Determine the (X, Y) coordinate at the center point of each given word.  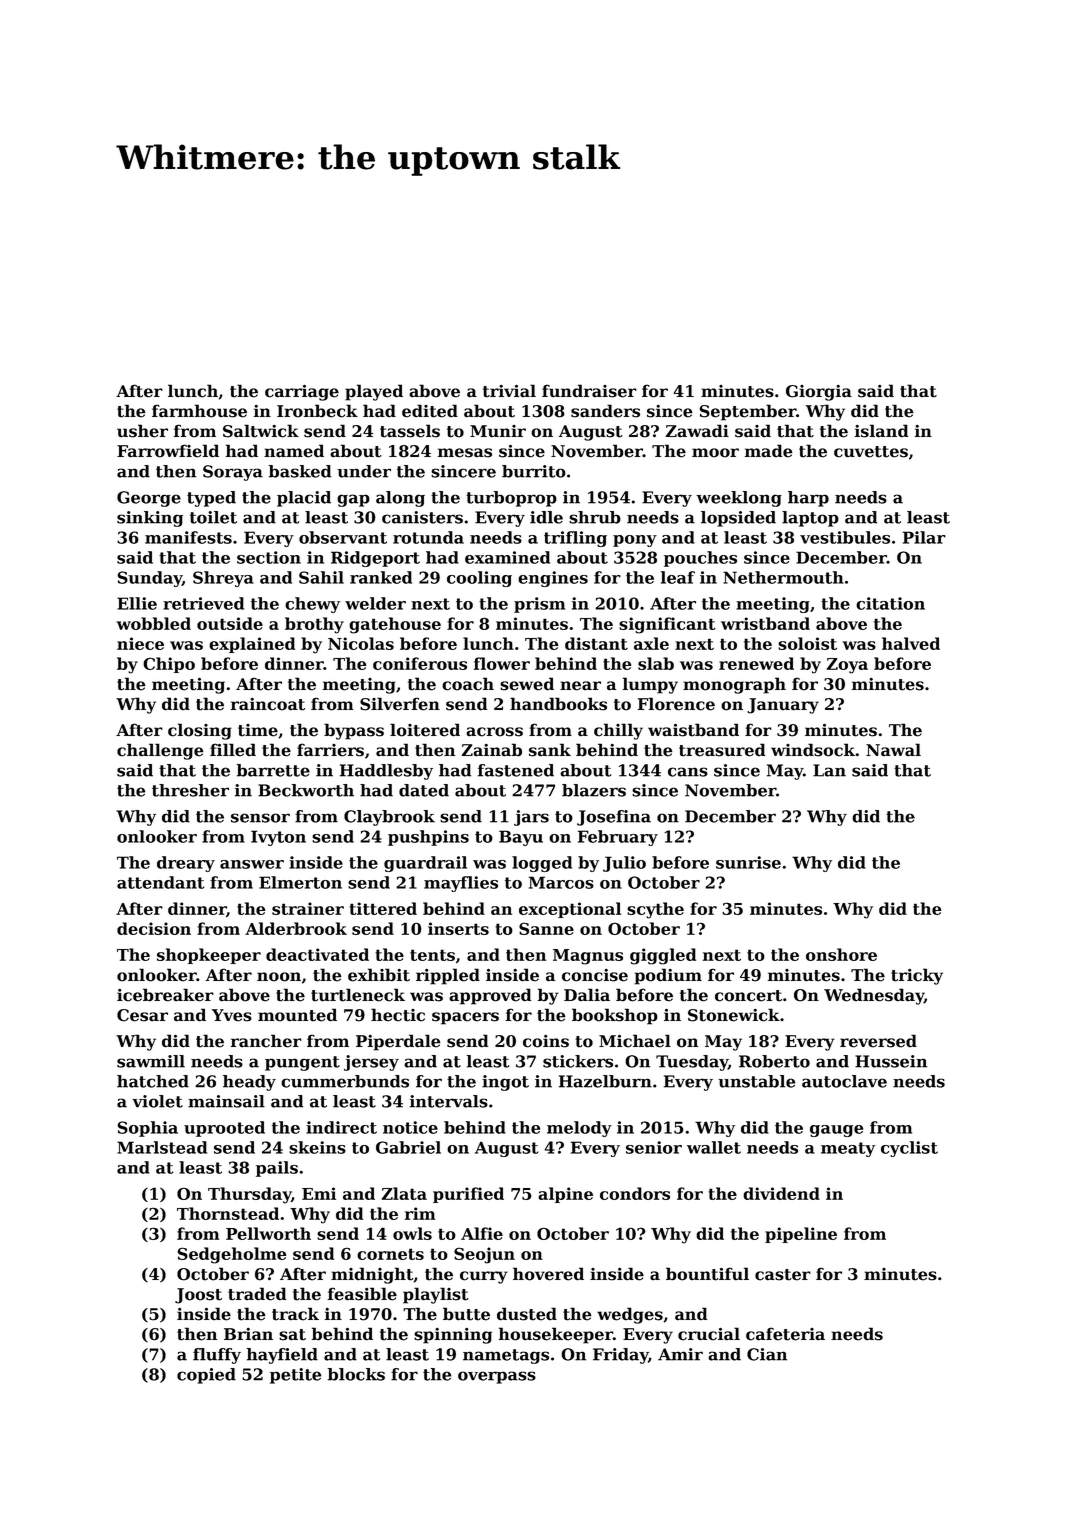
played (374, 392)
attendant (160, 882)
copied (206, 1376)
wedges (630, 1315)
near (580, 686)
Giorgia (819, 393)
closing (200, 731)
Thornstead (228, 1213)
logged (542, 864)
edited (430, 411)
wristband (765, 623)
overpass (497, 1377)
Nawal (893, 750)
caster (783, 1275)
